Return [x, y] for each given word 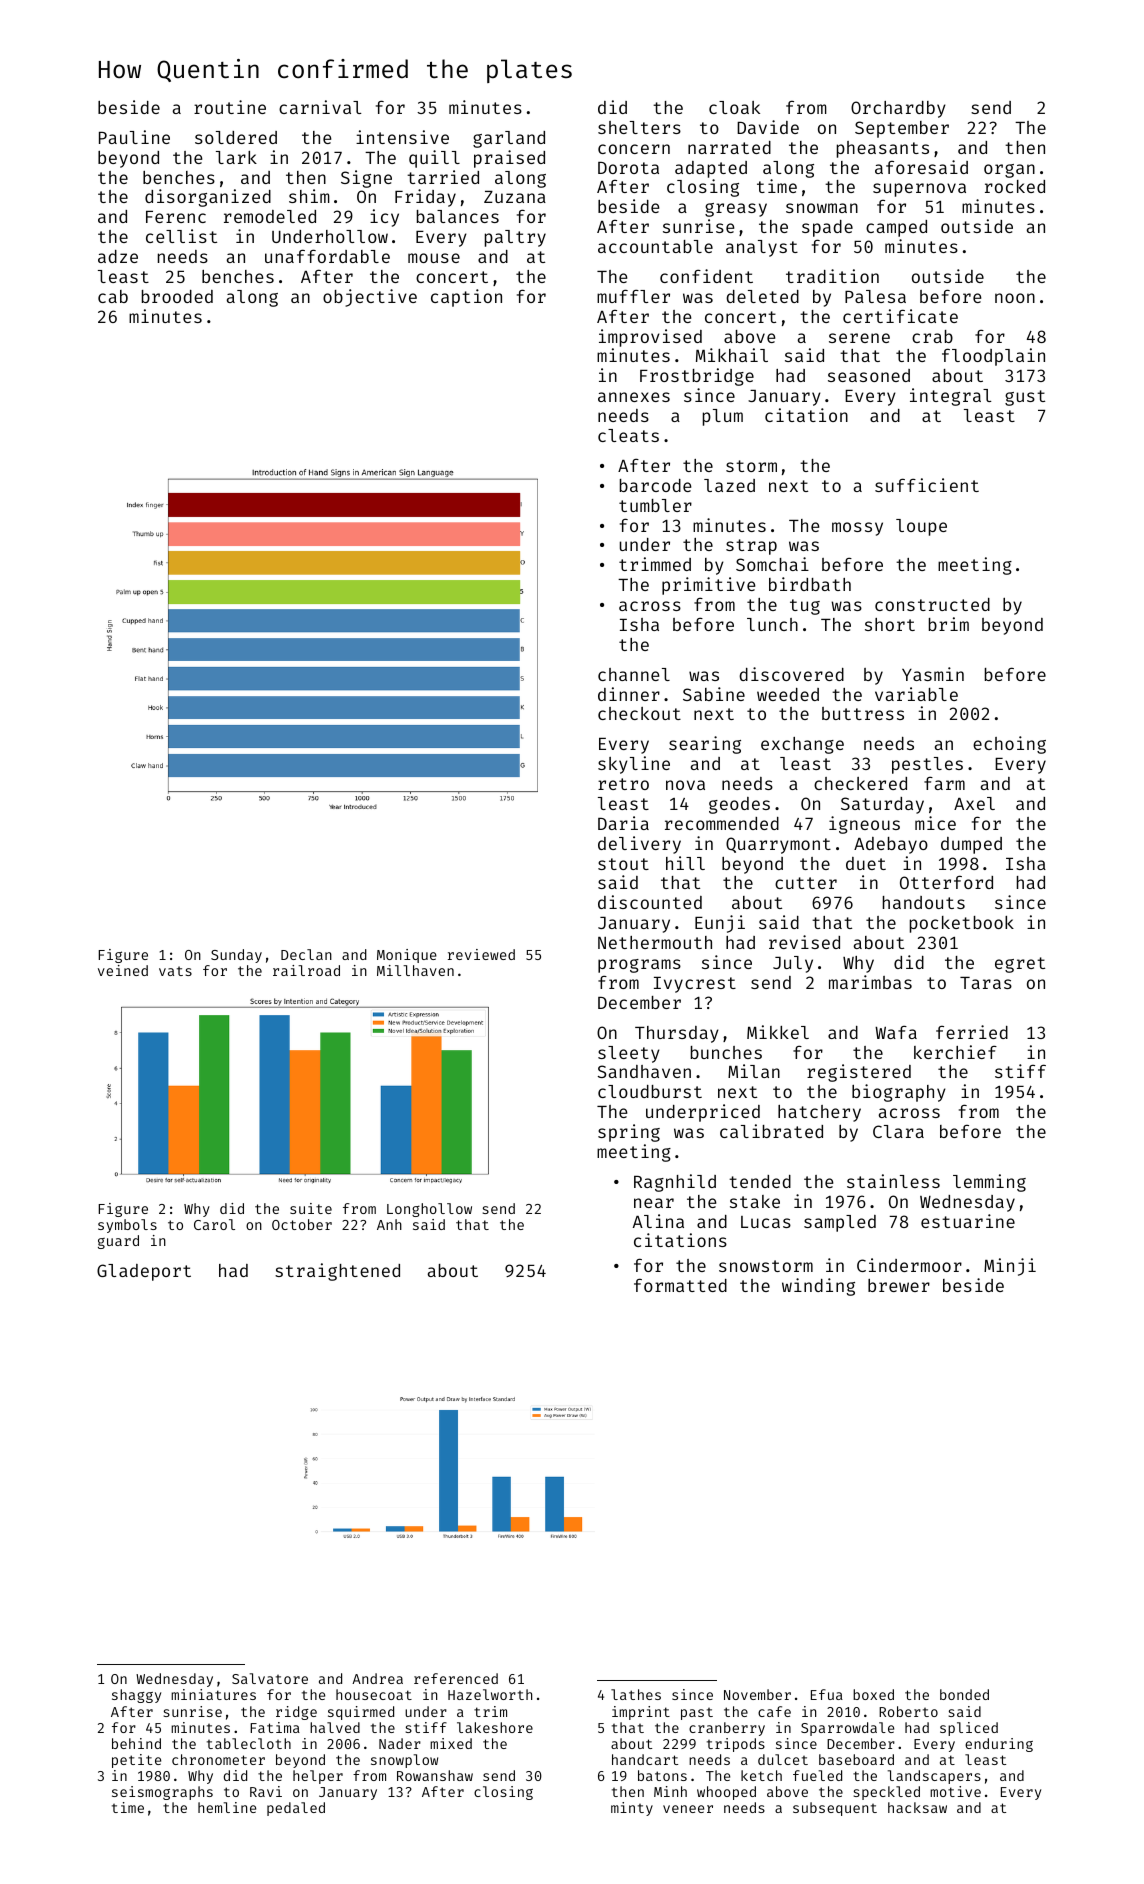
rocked [1015, 186]
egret [1020, 965]
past [697, 1714]
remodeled [270, 216]
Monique [407, 956]
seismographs [162, 1793]
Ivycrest [695, 985]
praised [509, 159]
